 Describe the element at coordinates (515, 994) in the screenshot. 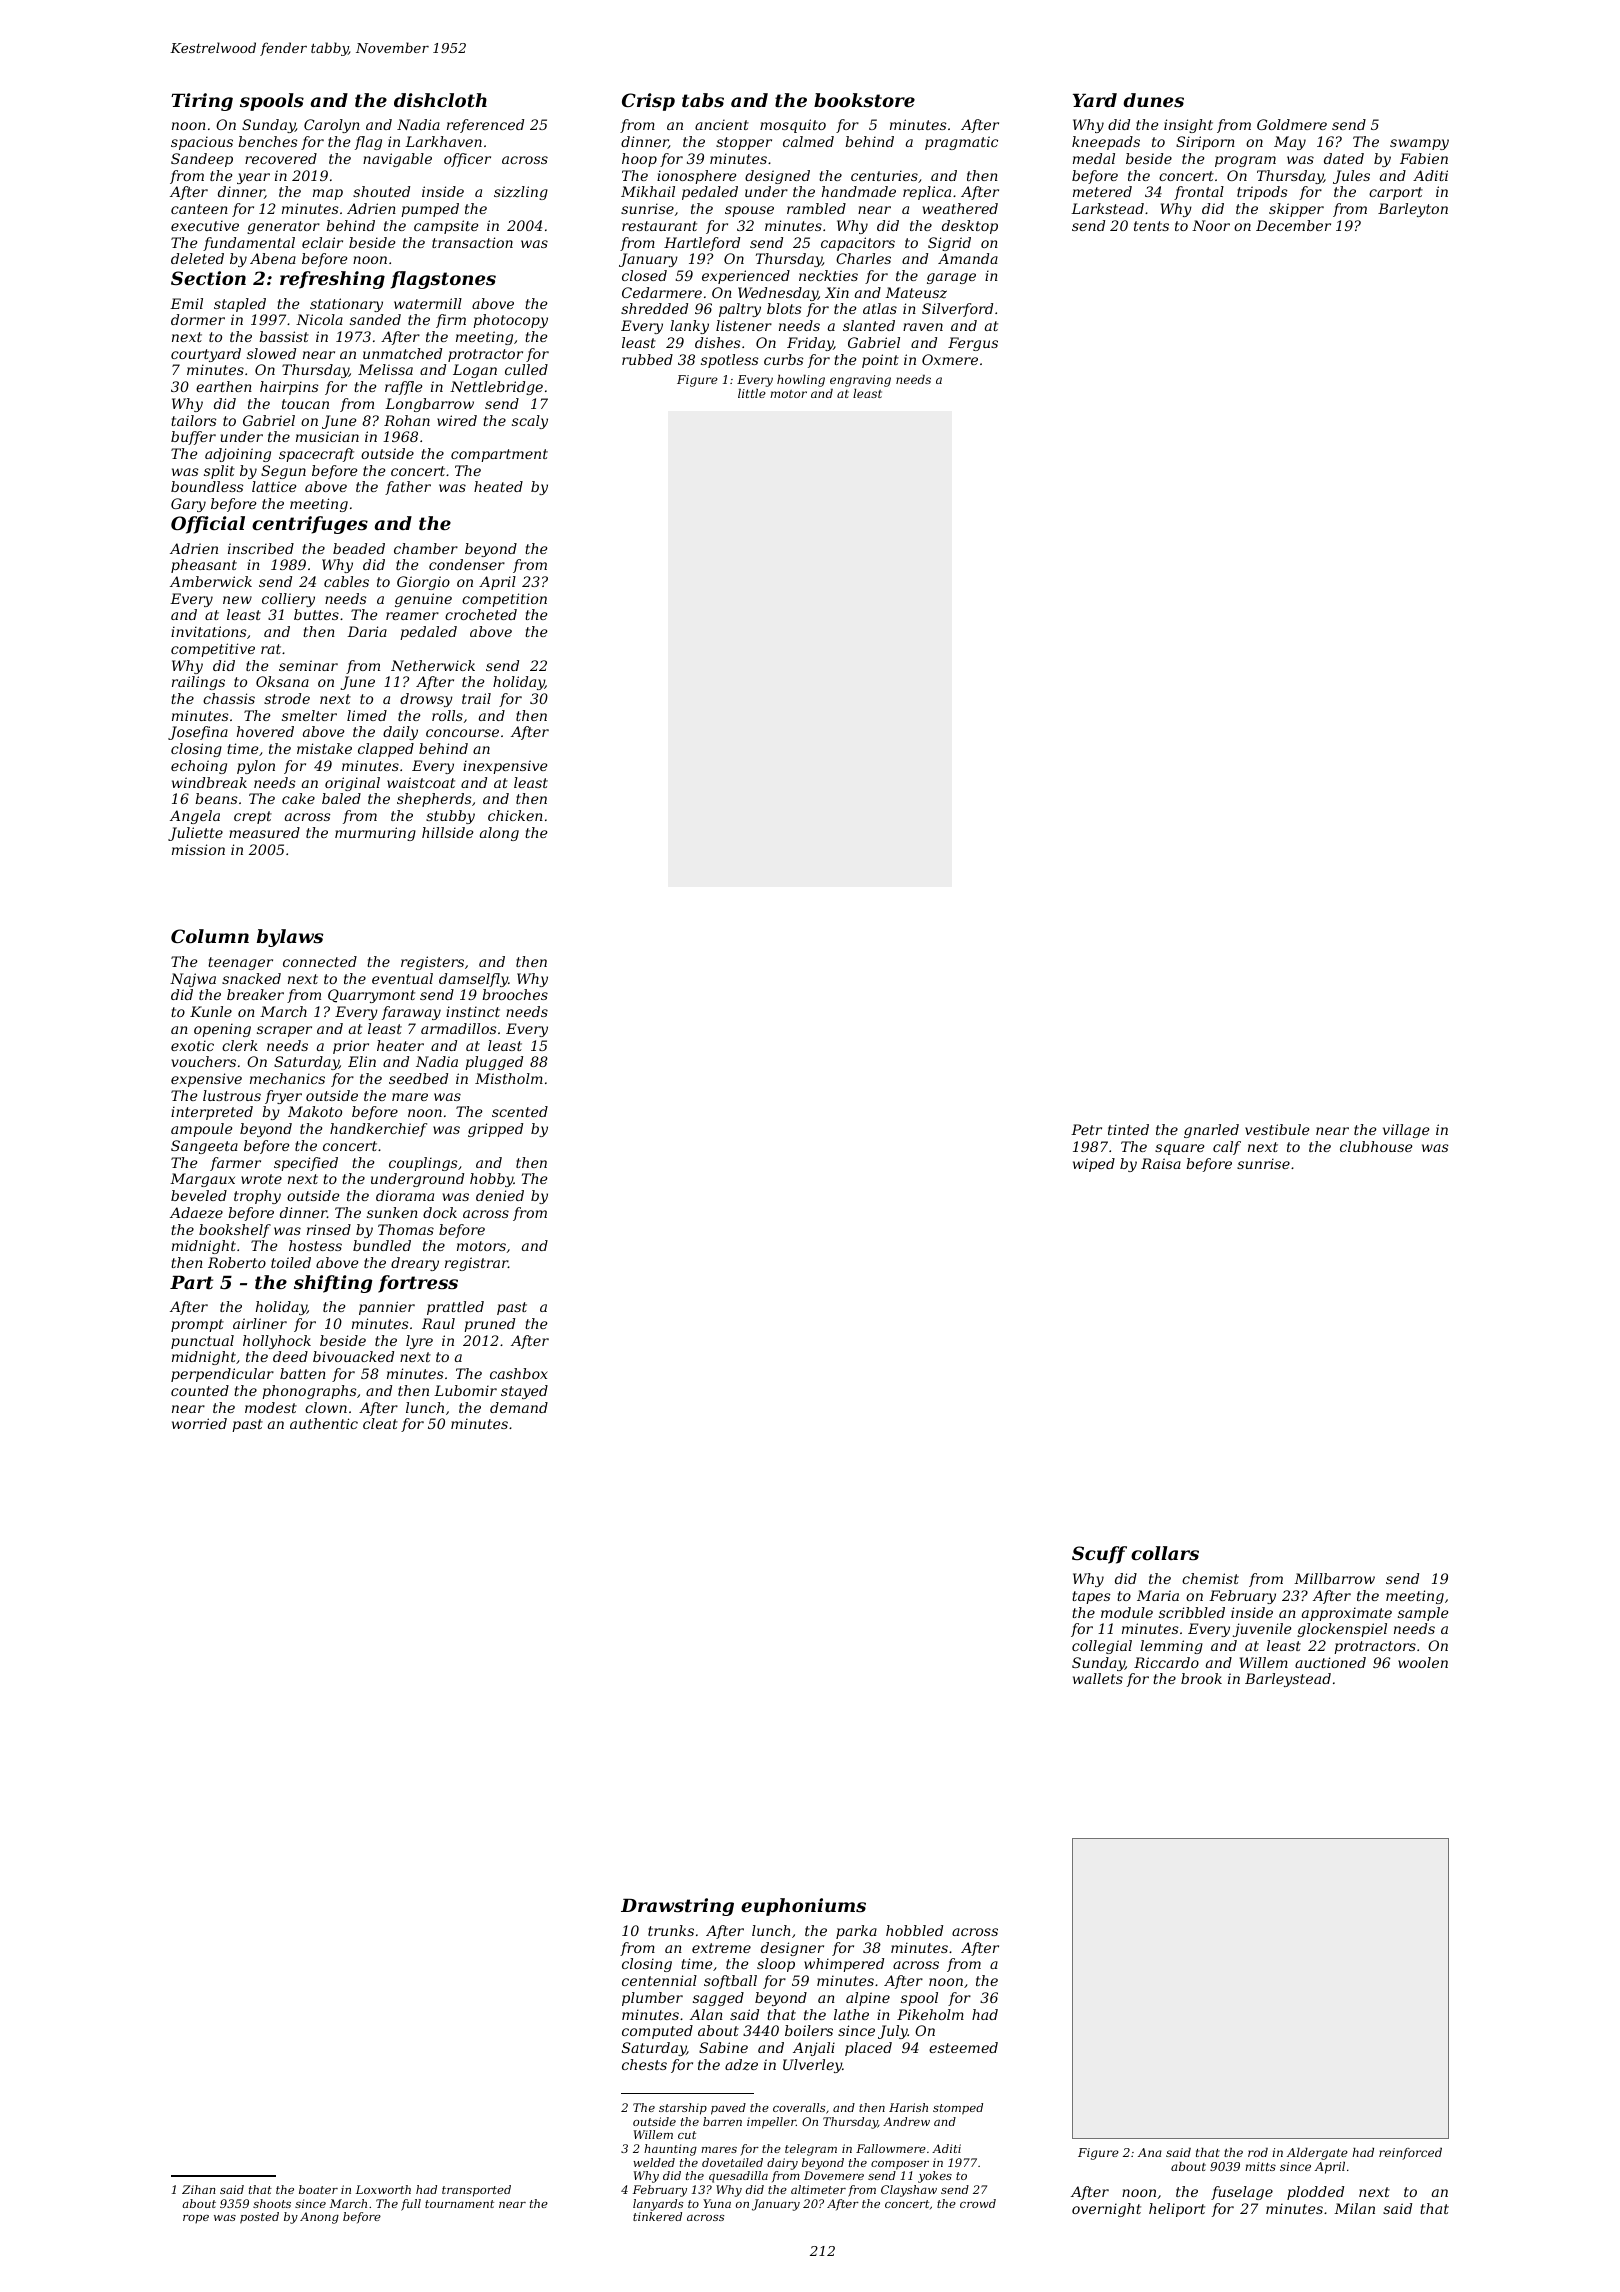

I see `brooches` at that location.
